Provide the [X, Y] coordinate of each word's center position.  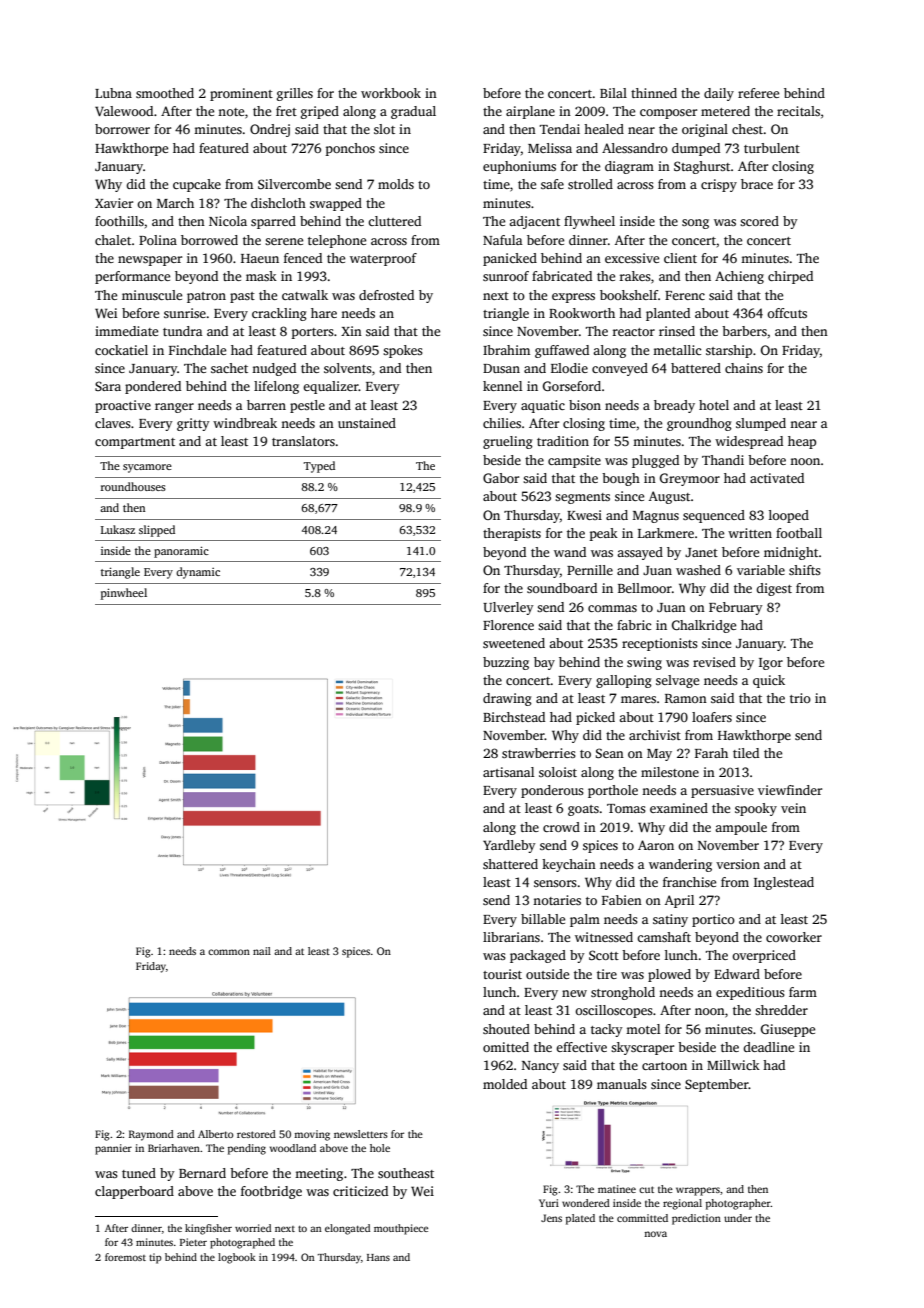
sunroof [506, 276]
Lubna [113, 93]
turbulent [772, 148]
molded [505, 1084]
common [229, 952]
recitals [798, 111]
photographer [738, 1204]
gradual [413, 112]
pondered [153, 387]
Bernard [202, 1173]
